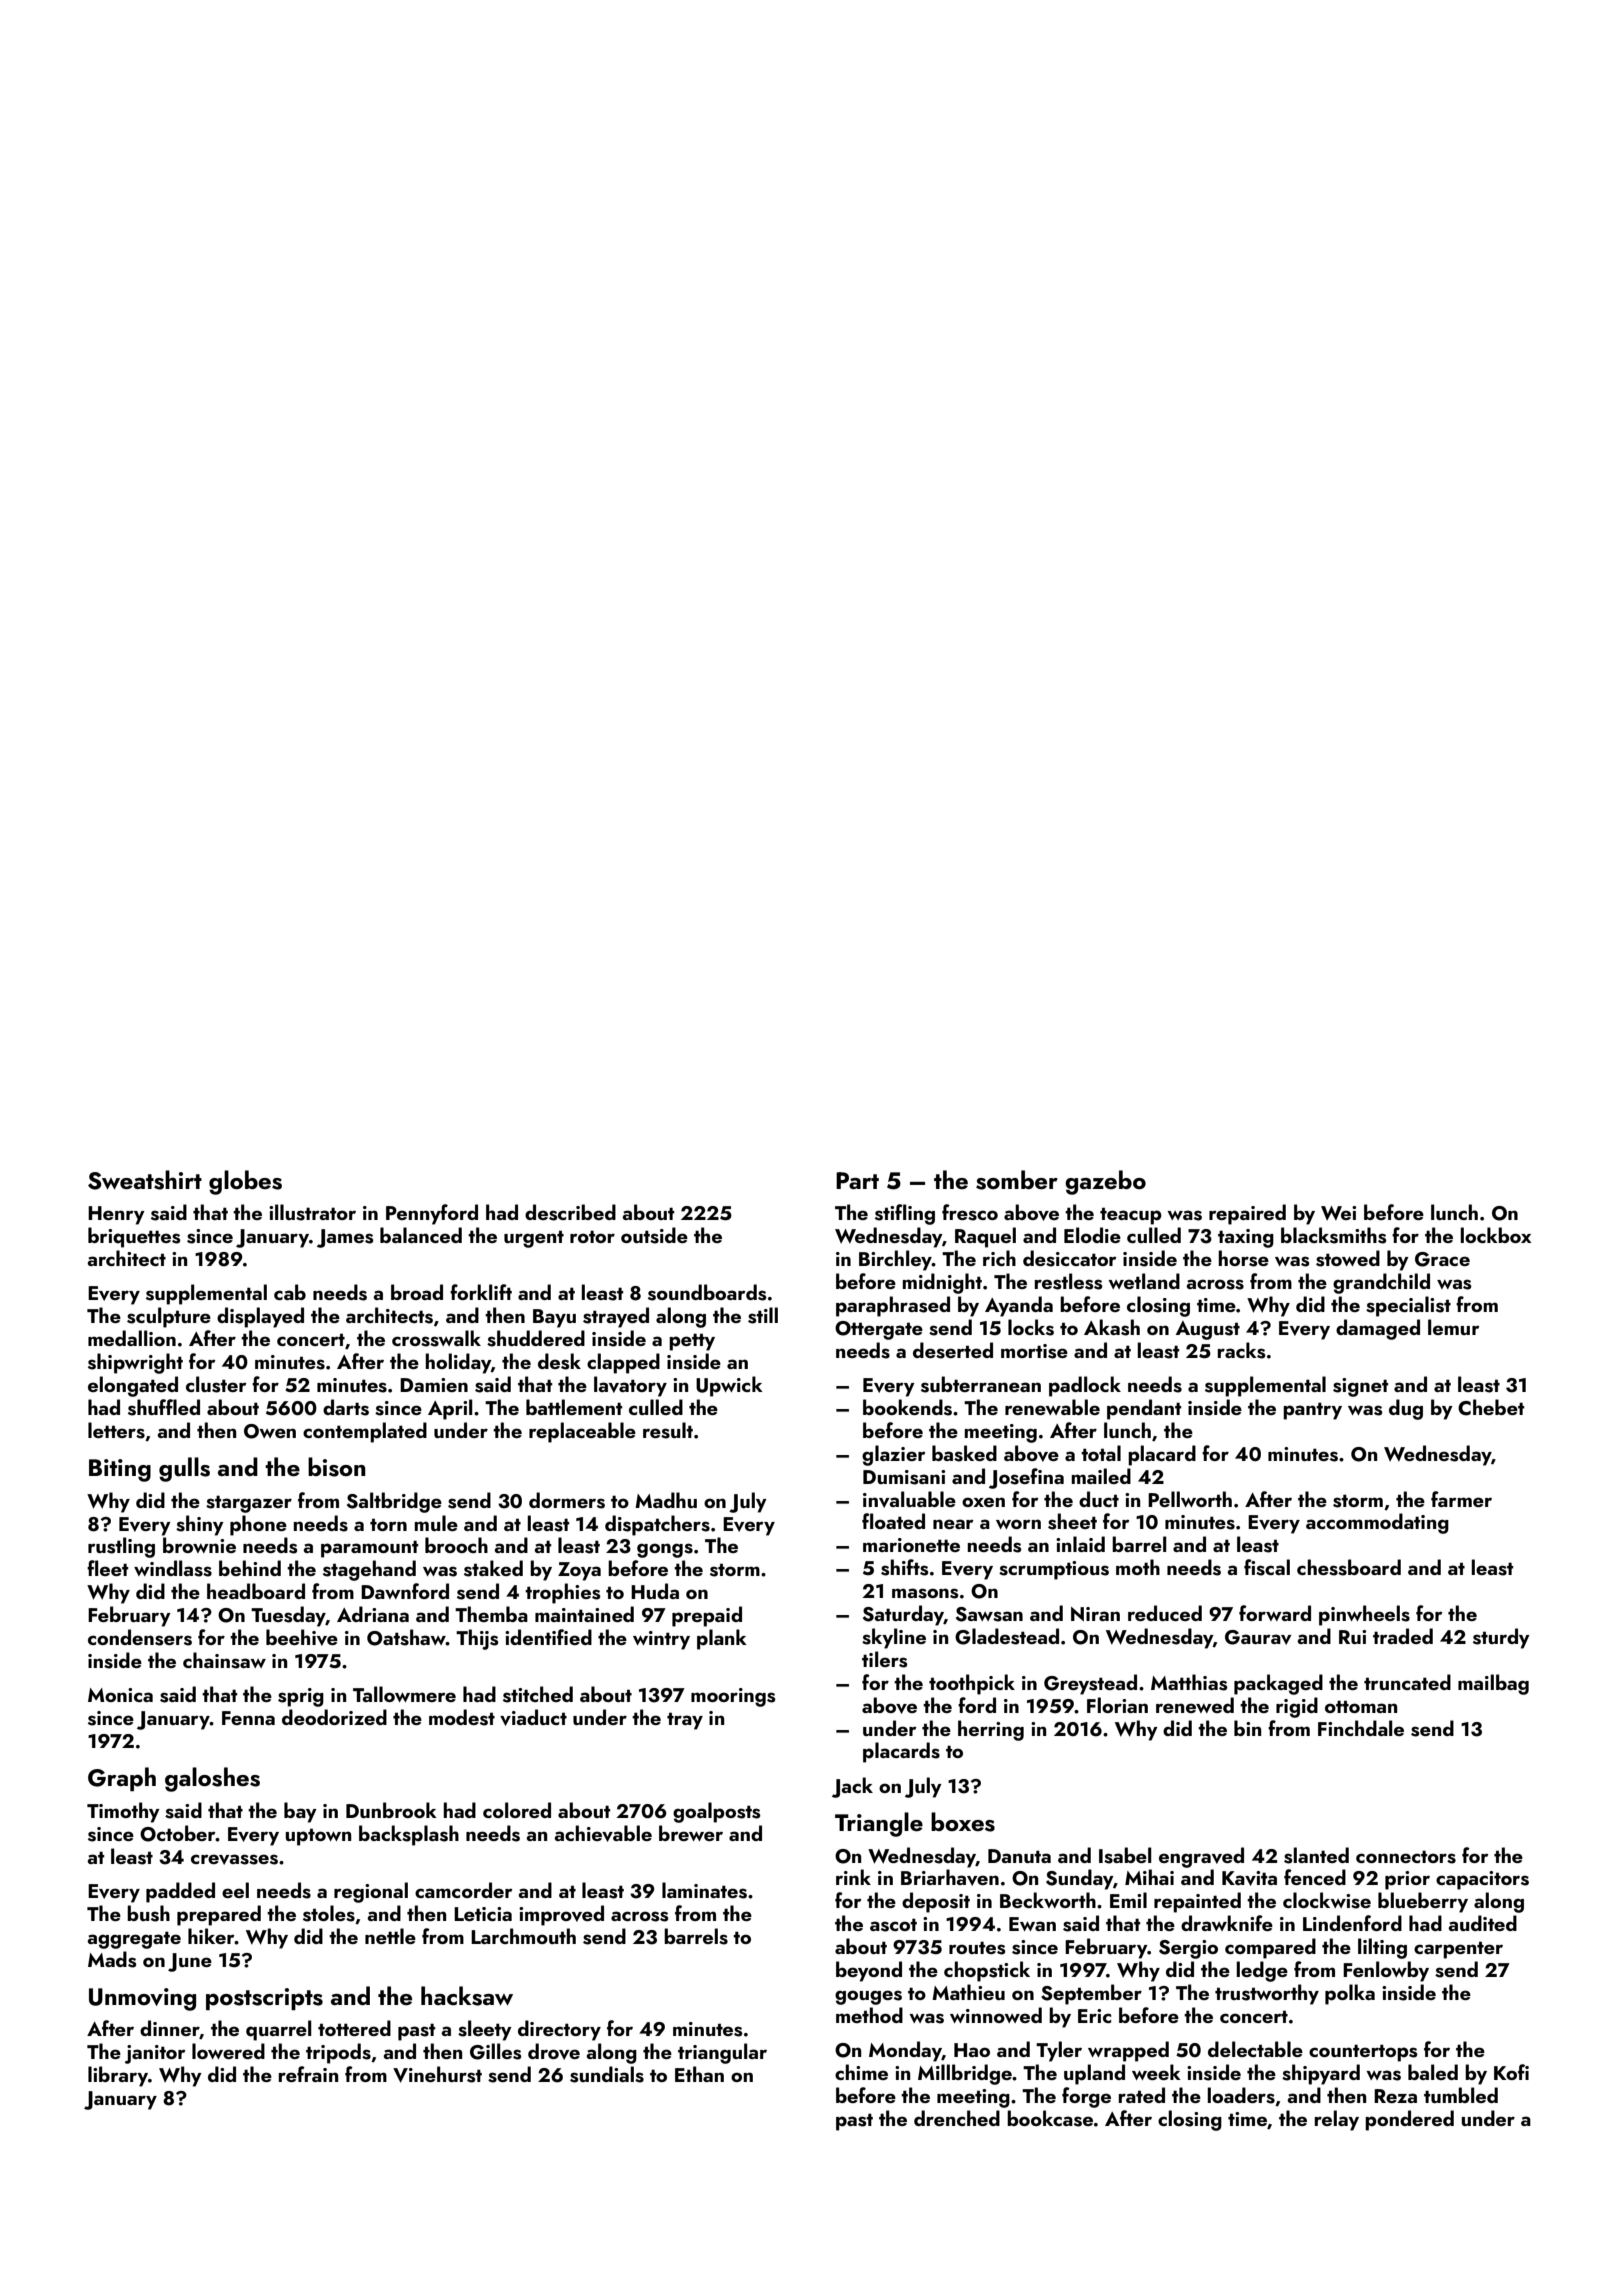  What do you see at coordinates (668, 1430) in the screenshot?
I see `result` at bounding box center [668, 1430].
